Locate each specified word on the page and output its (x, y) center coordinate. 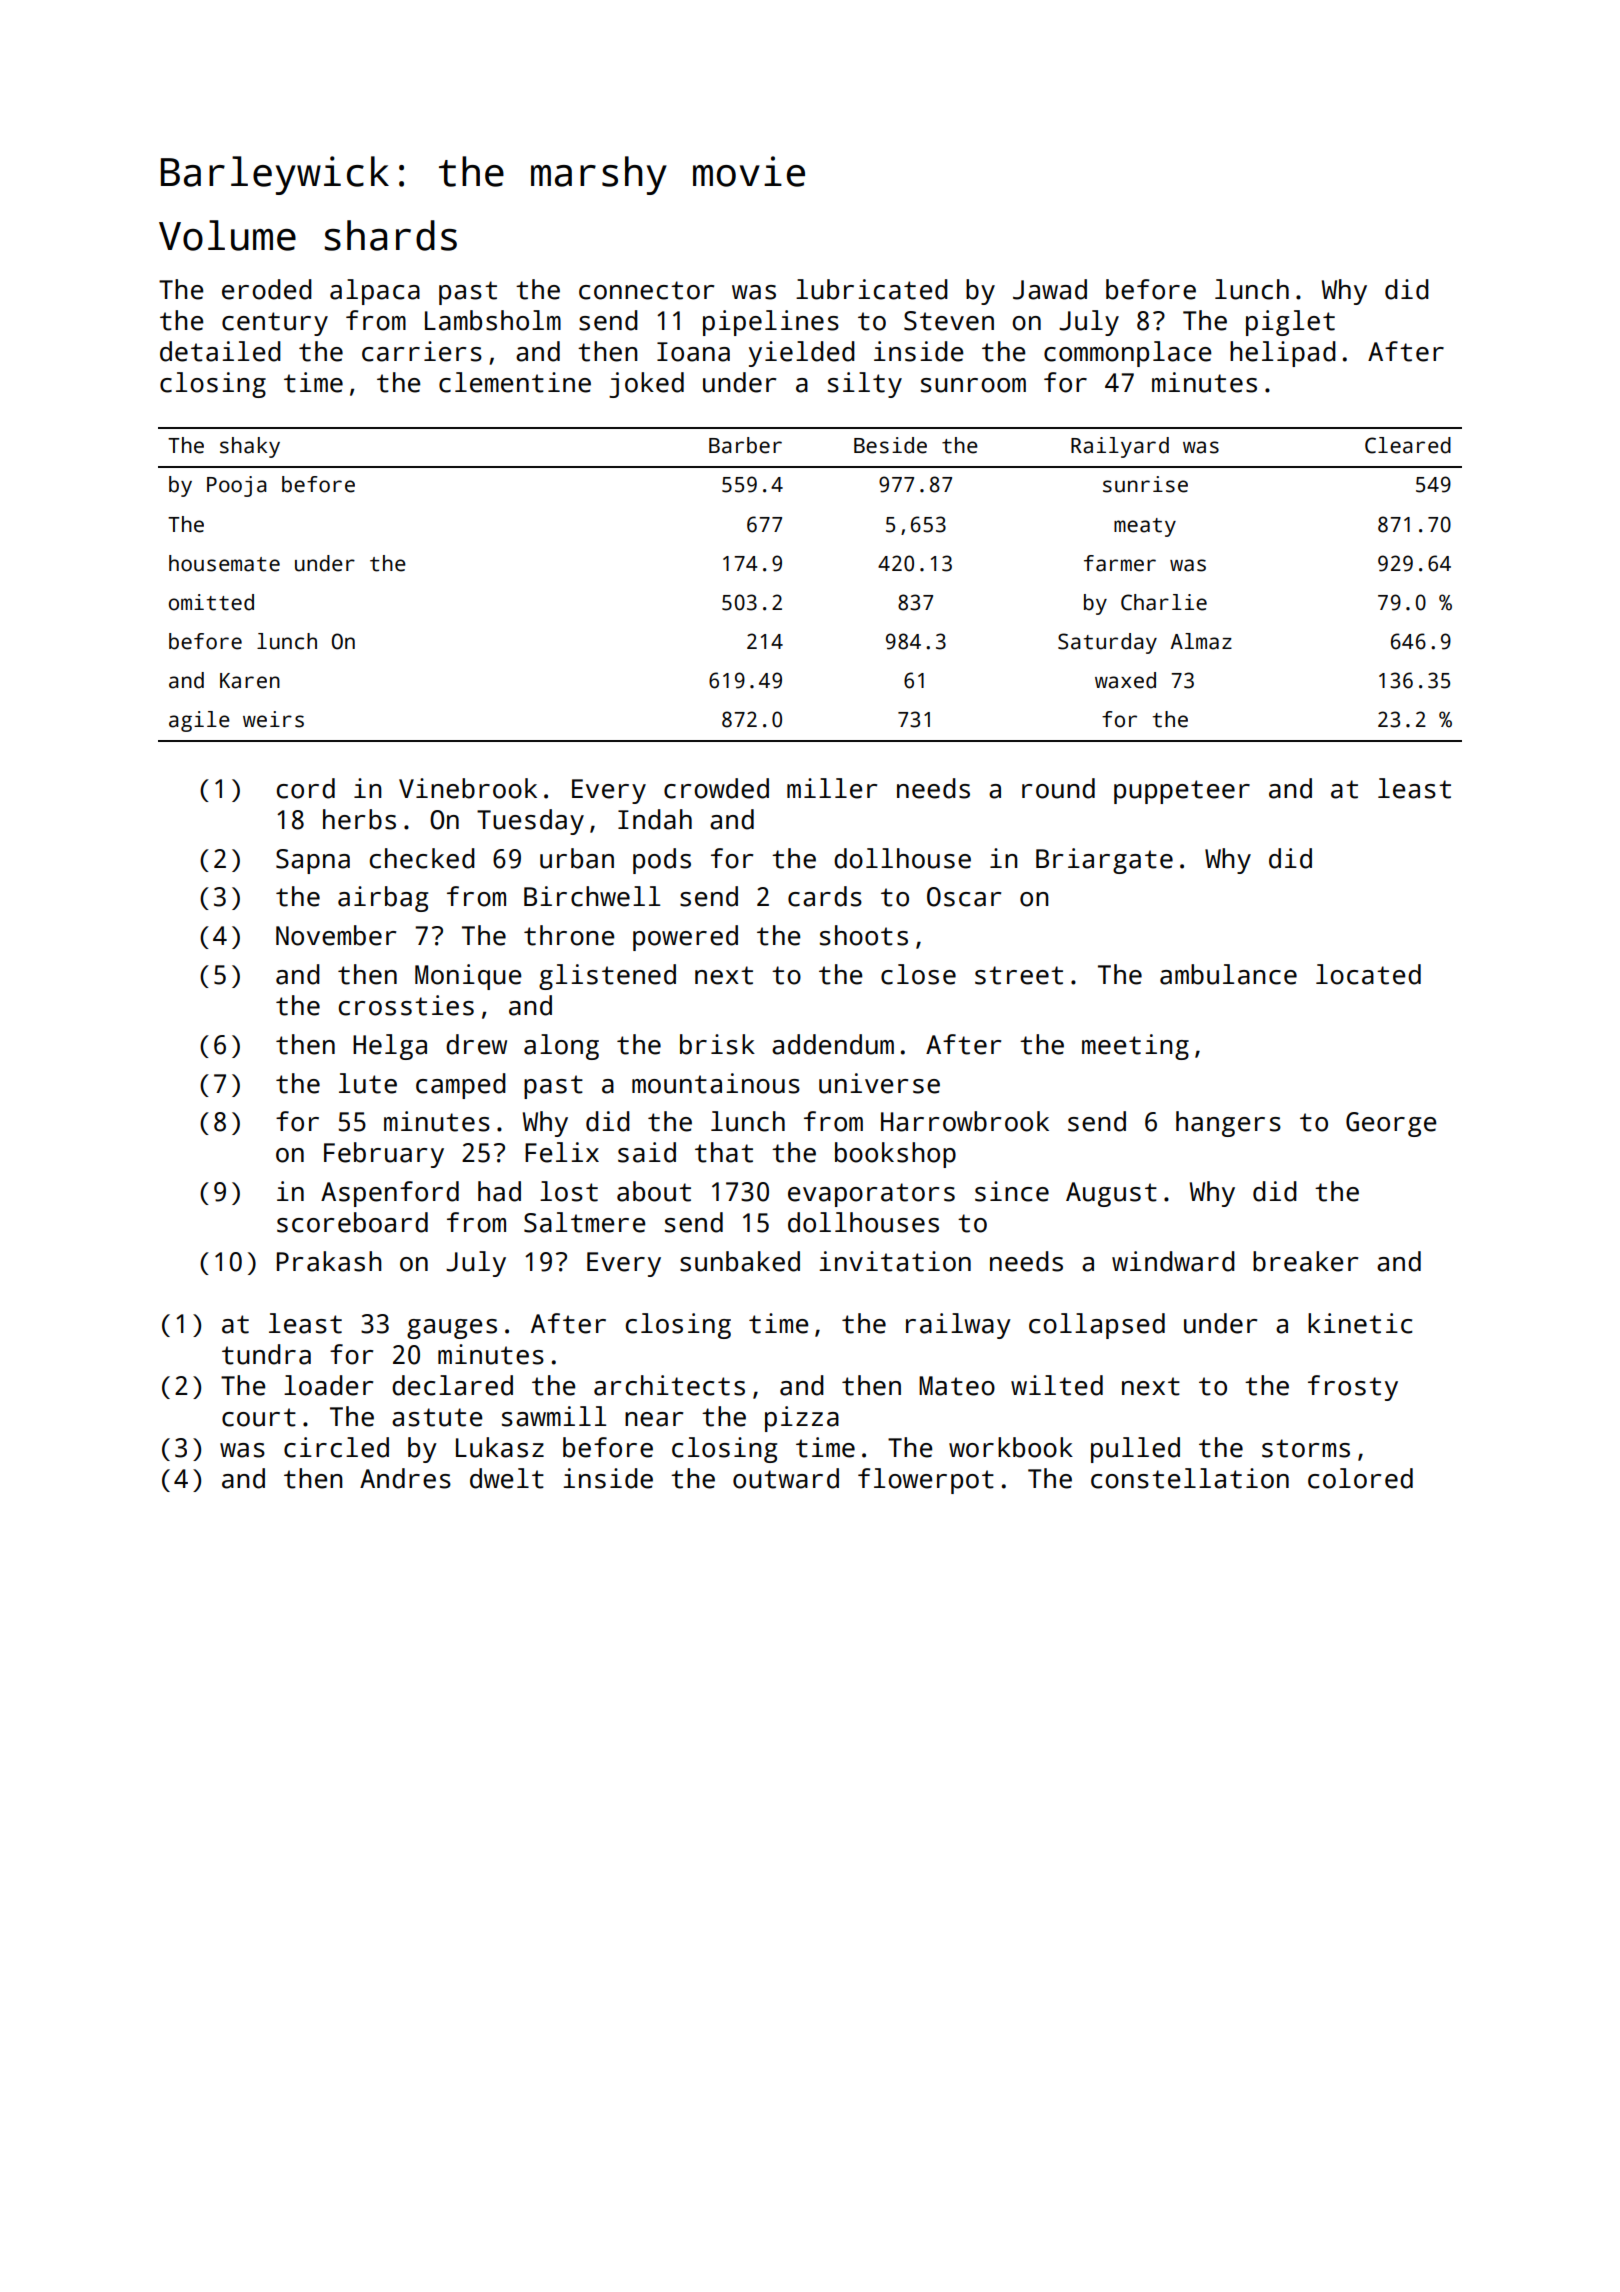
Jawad (1050, 289)
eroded (267, 289)
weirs (273, 719)
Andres (405, 1478)
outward (786, 1478)
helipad (1283, 354)
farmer (1120, 563)
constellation (1190, 1478)
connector (646, 290)
